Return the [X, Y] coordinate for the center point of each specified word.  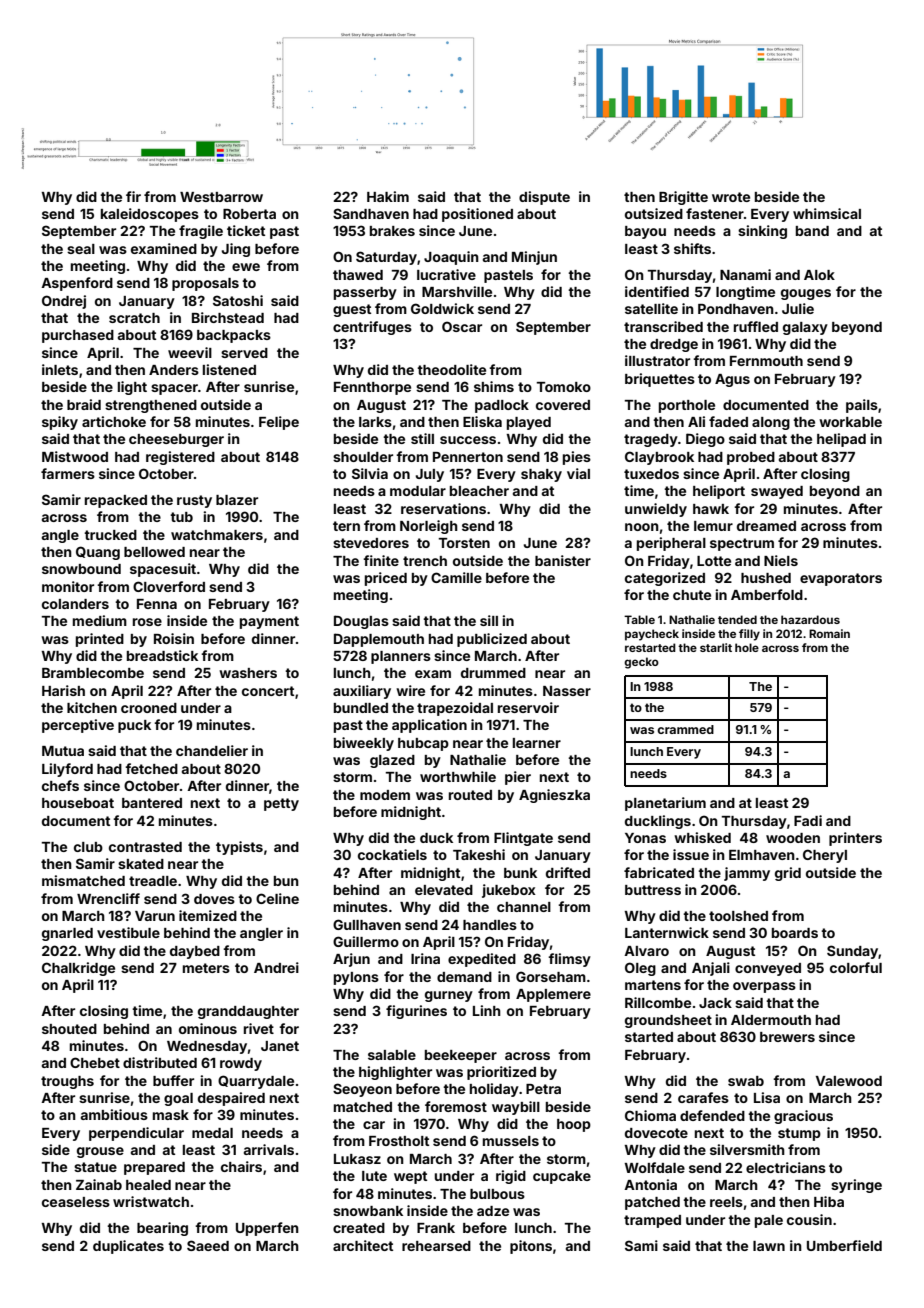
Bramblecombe [93, 673]
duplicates [128, 1247]
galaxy [805, 328]
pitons [531, 1247]
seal [81, 249]
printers [855, 839]
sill [489, 620]
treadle [153, 881]
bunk [520, 873]
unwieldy [656, 510]
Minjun [534, 258]
